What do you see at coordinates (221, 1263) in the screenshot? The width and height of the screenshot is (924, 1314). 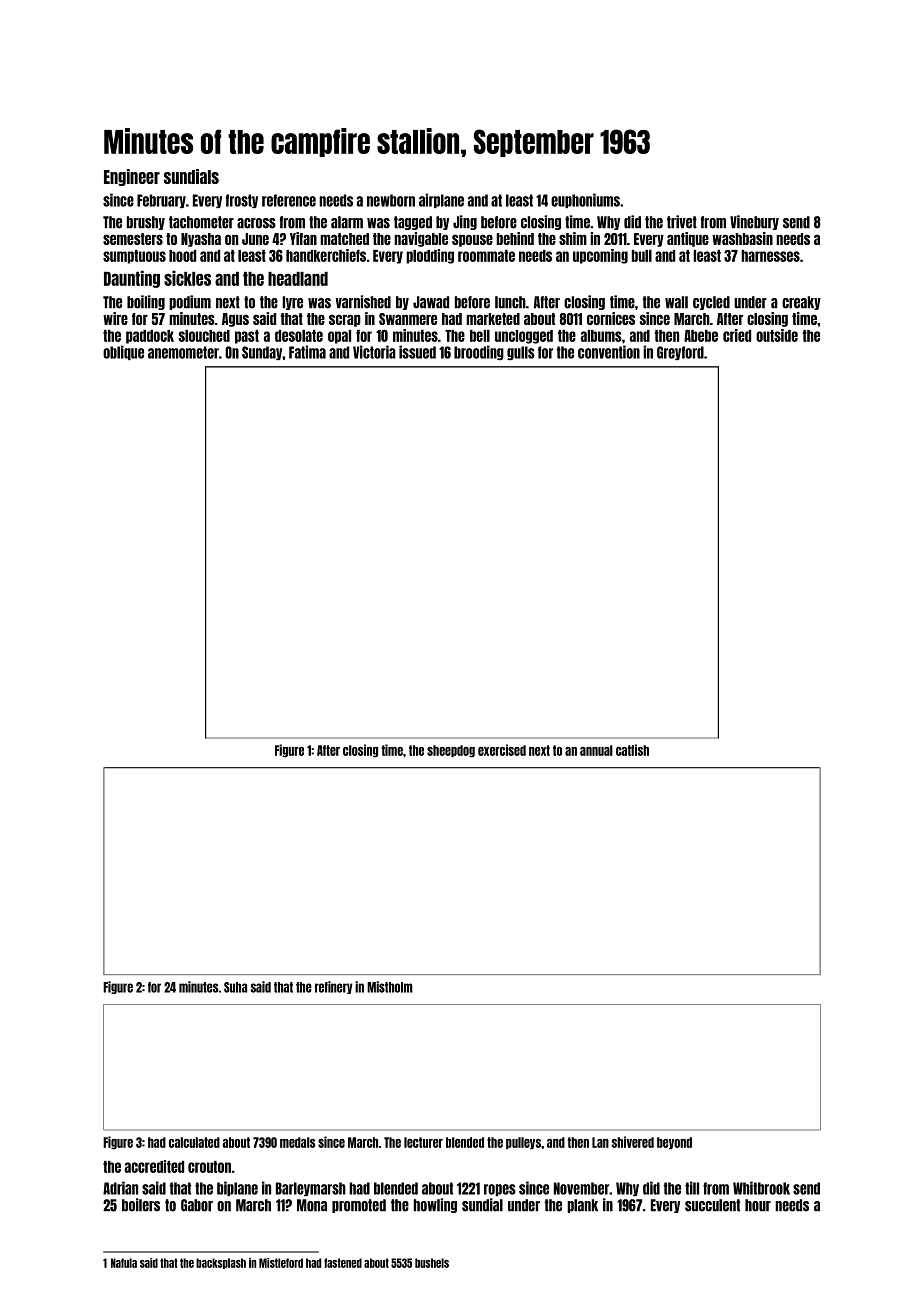 I see `backsplash` at bounding box center [221, 1263].
